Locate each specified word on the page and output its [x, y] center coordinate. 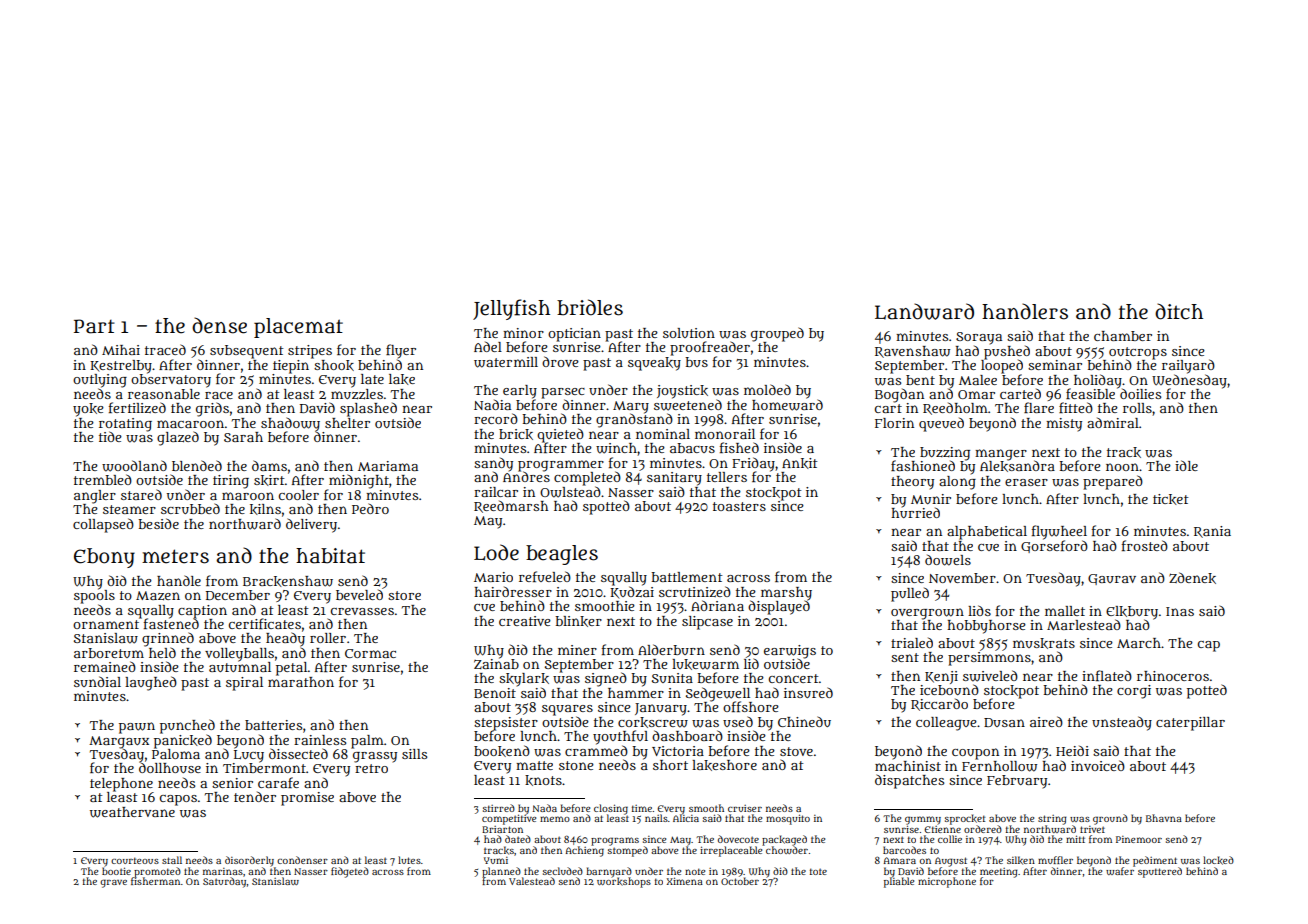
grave [113, 883]
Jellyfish [511, 309]
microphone [947, 882]
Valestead [532, 881]
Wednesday [1189, 381]
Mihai [121, 350]
